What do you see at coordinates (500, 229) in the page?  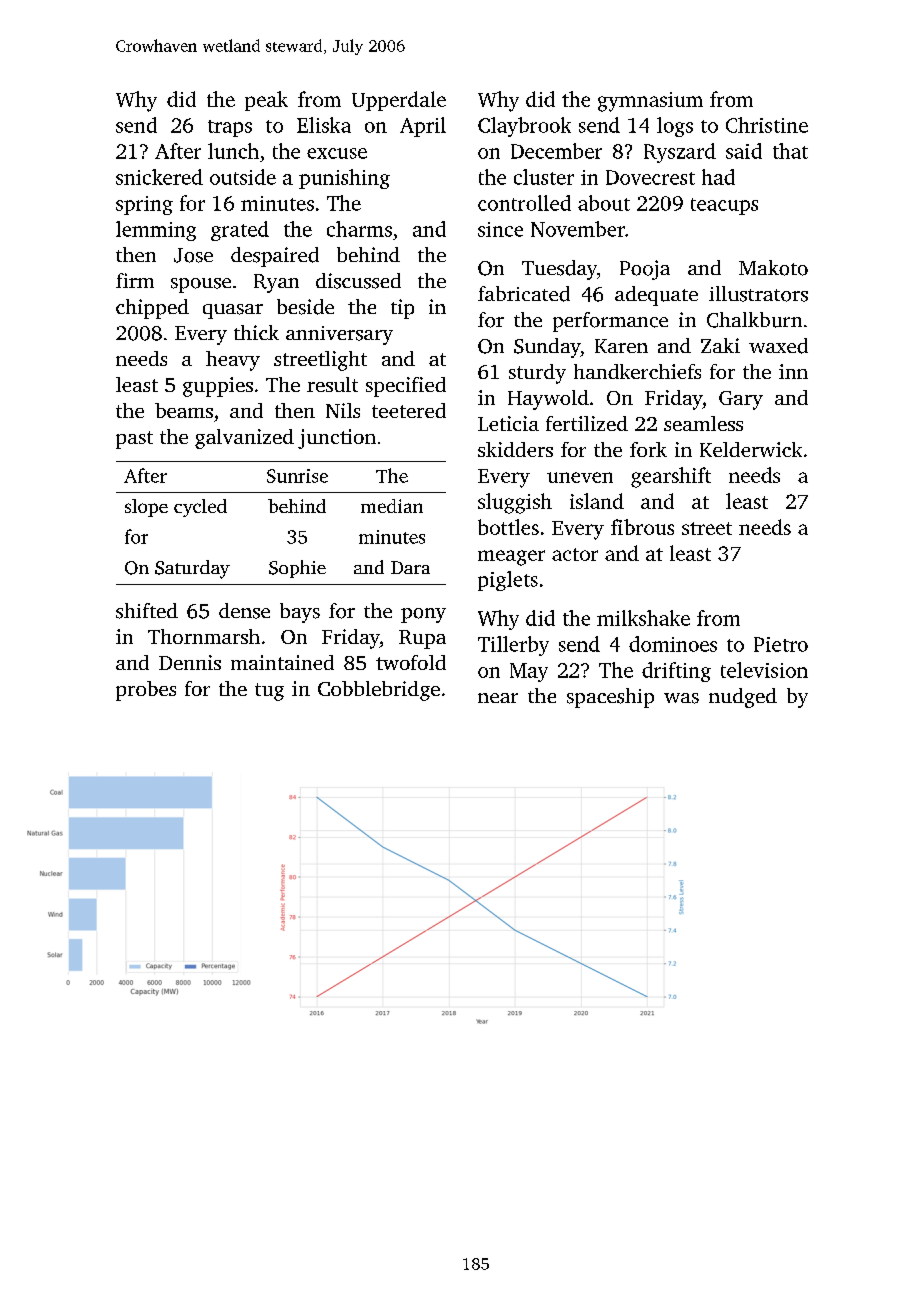 I see `since` at bounding box center [500, 229].
